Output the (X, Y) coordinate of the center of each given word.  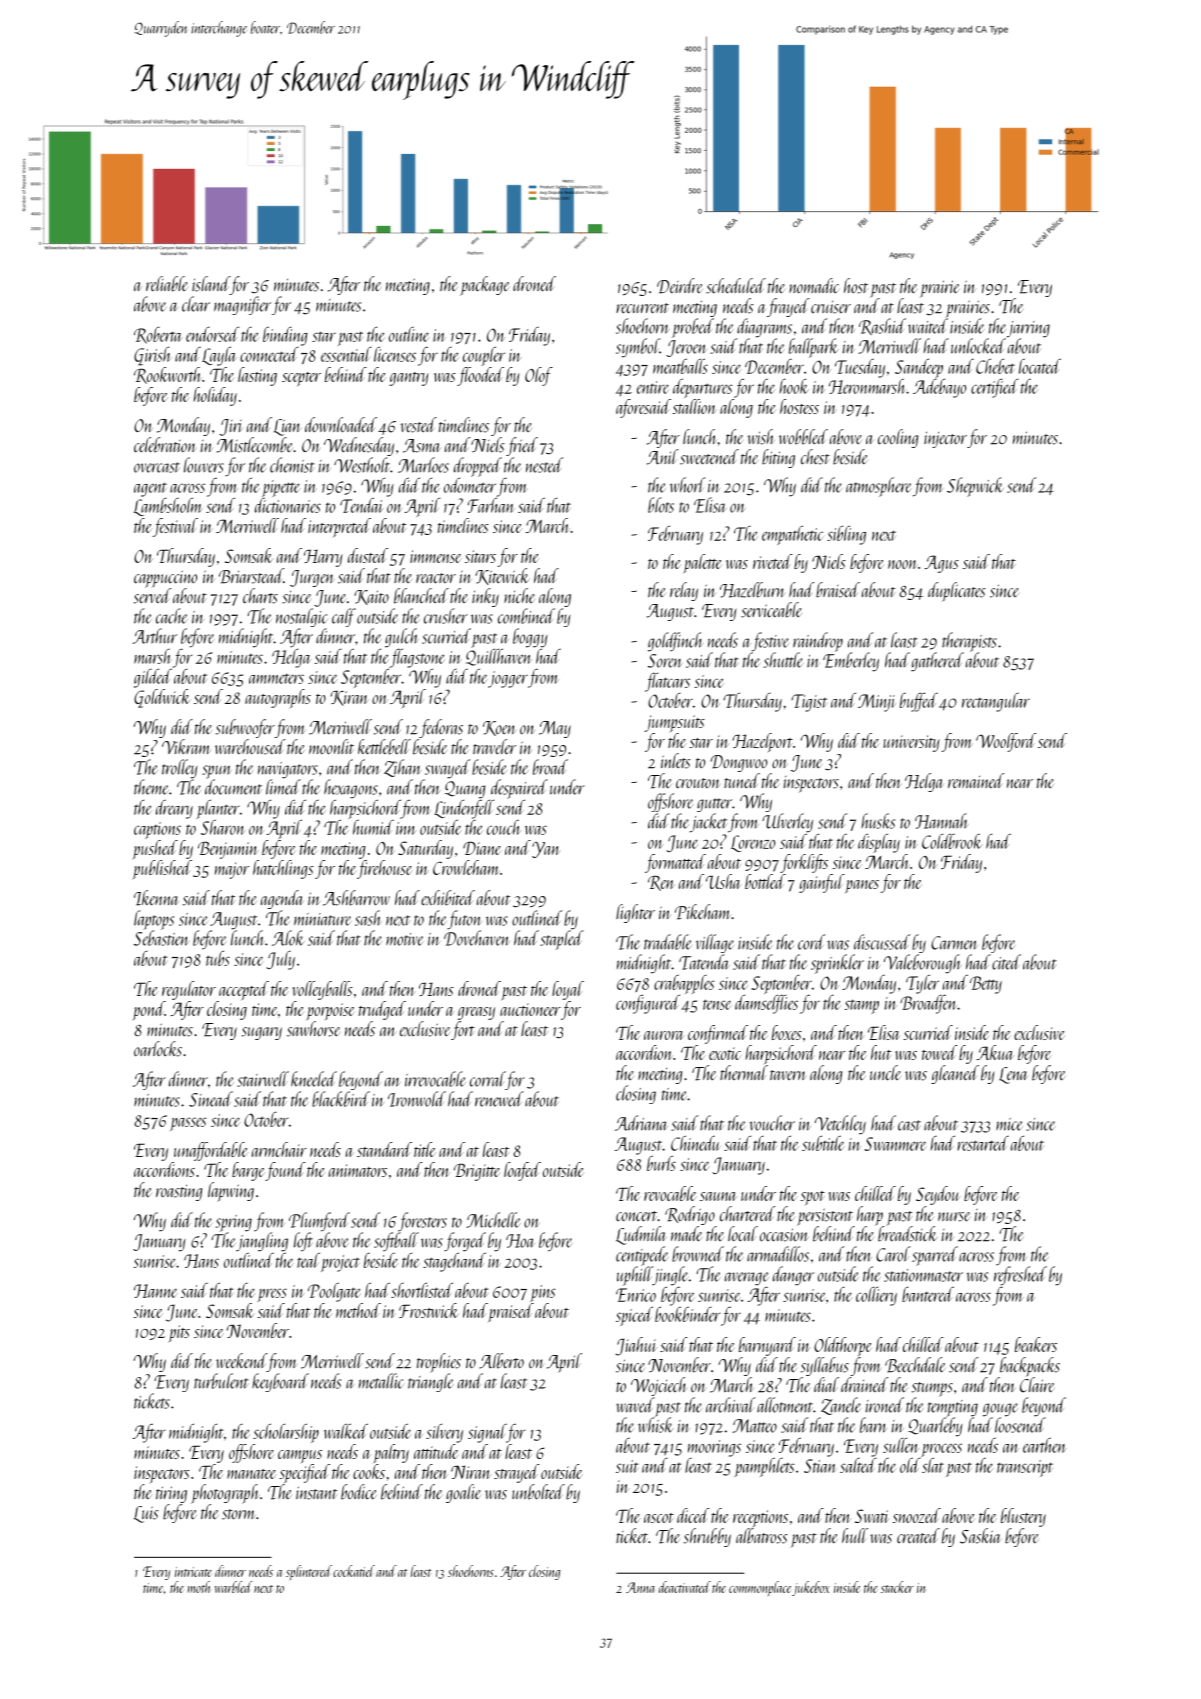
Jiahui (636, 1346)
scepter (301, 379)
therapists (969, 642)
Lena (1013, 1075)
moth (199, 1587)
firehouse (385, 869)
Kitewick (502, 576)
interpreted (339, 527)
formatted (675, 863)
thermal (744, 1072)
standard (384, 1149)
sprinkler (837, 964)
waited (928, 326)
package (485, 286)
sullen (901, 1445)
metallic (381, 1381)
